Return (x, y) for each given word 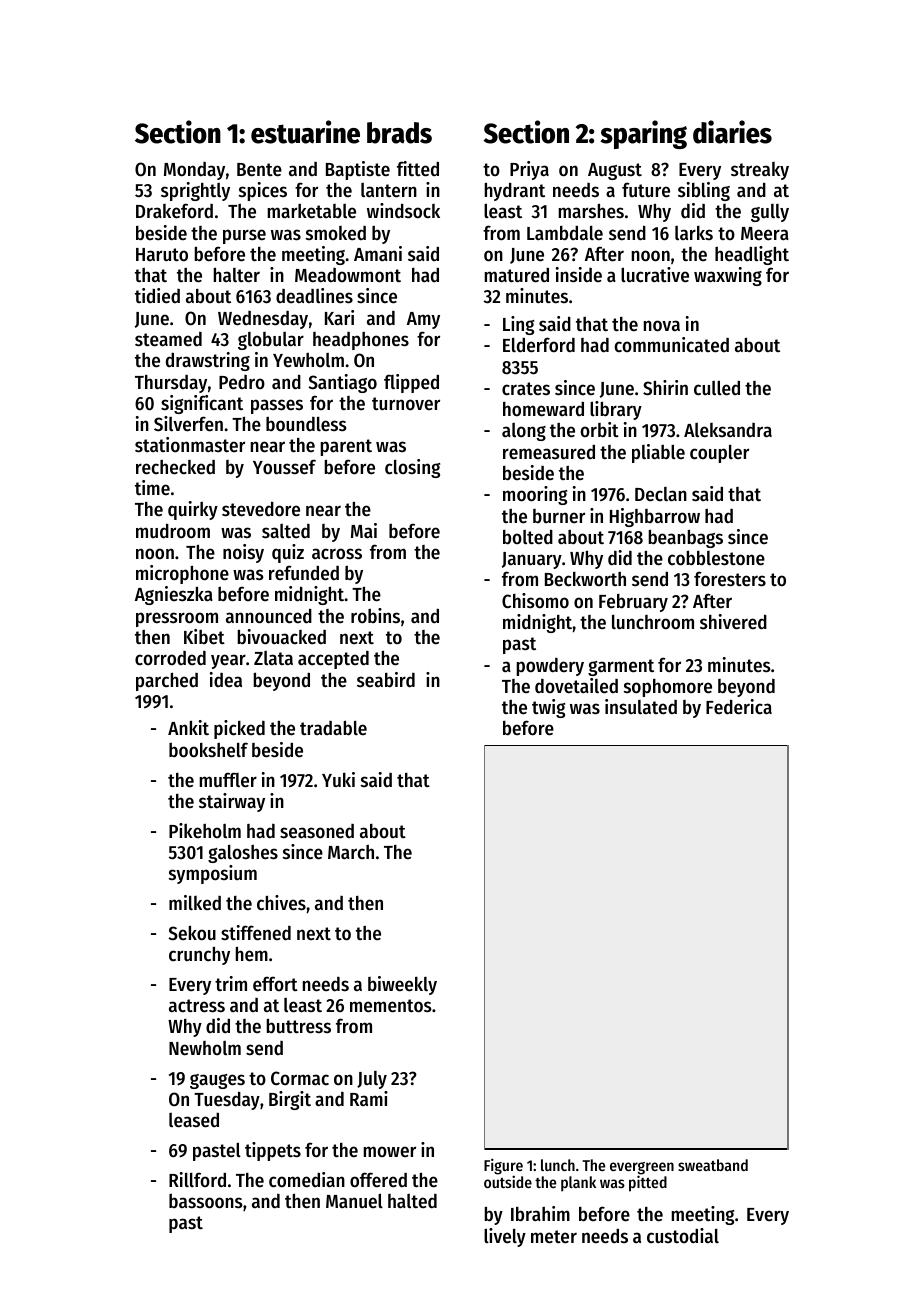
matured (516, 275)
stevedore (261, 509)
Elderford (539, 345)
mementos (391, 1006)
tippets (273, 1151)
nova (661, 326)
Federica (739, 707)
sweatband (713, 1165)
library (616, 410)
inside (579, 275)
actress (197, 1006)
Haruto (162, 255)
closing (412, 468)
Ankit (188, 727)
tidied (157, 296)
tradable (333, 728)
